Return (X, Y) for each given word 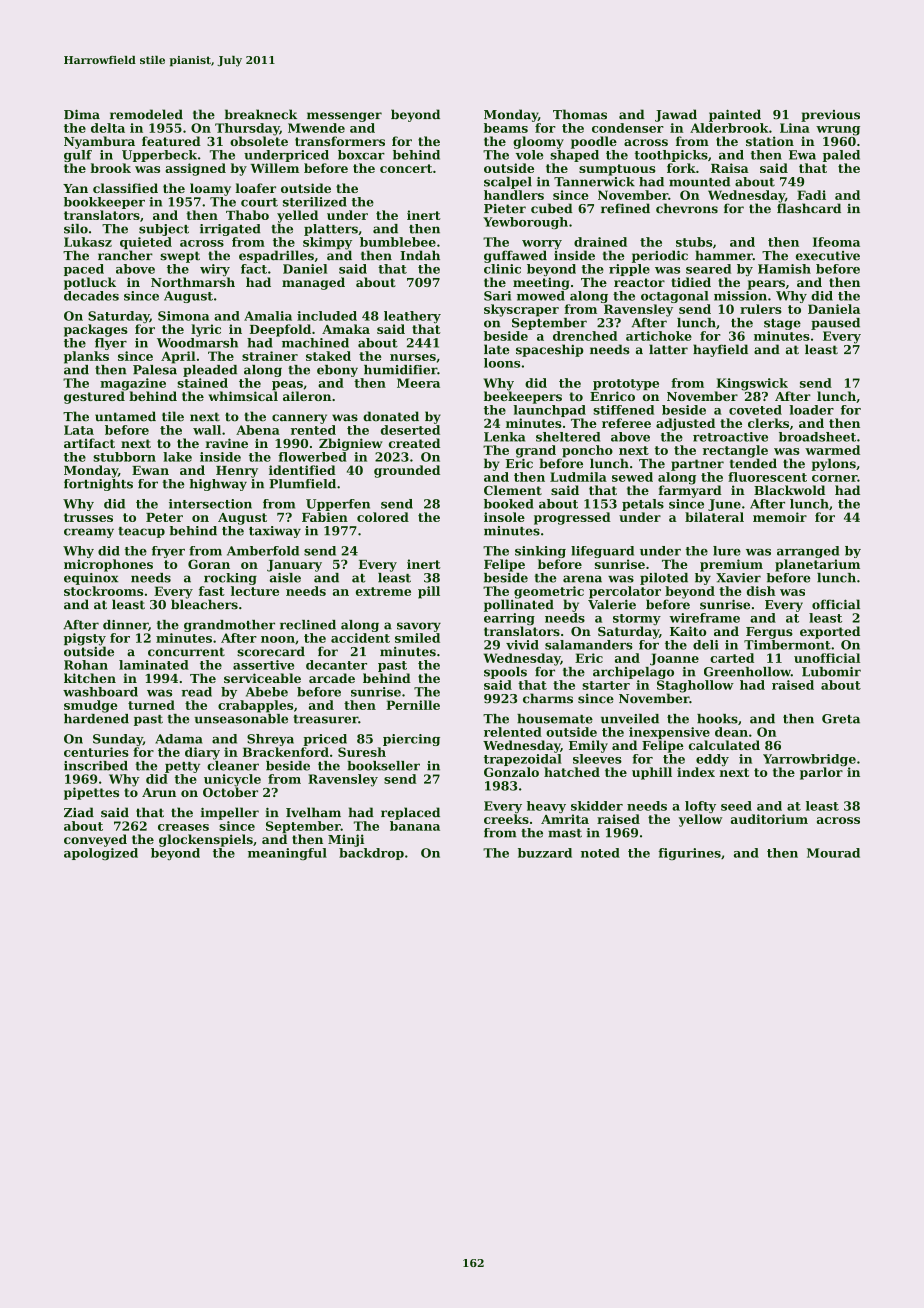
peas (287, 385)
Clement (513, 490)
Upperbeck (159, 156)
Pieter (505, 209)
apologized (101, 854)
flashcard (809, 208)
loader (812, 410)
